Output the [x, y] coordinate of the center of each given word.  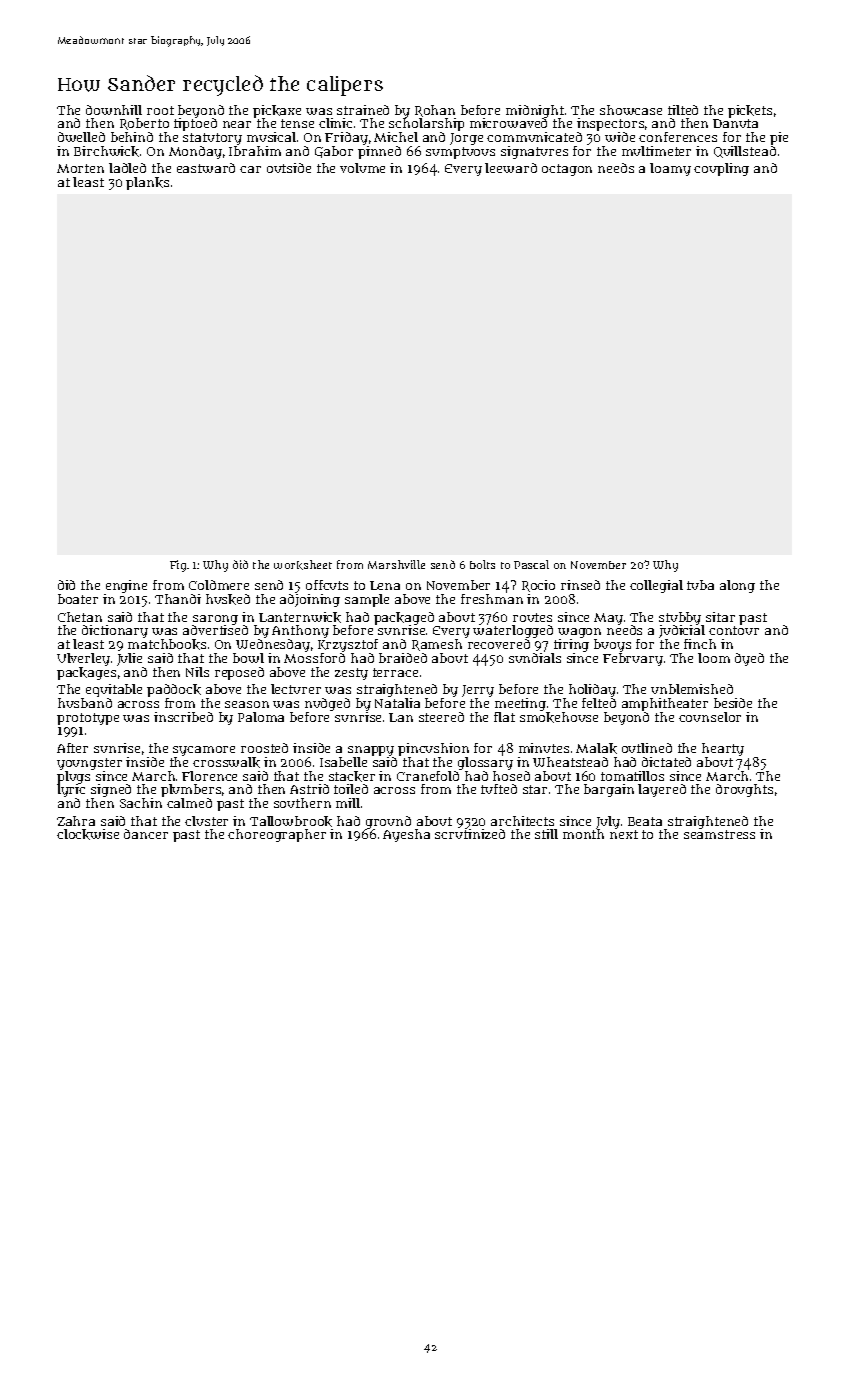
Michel [396, 137]
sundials [535, 658]
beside [733, 703]
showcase [631, 110]
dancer [146, 834]
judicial [682, 632]
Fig [178, 566]
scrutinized [470, 834]
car [250, 169]
